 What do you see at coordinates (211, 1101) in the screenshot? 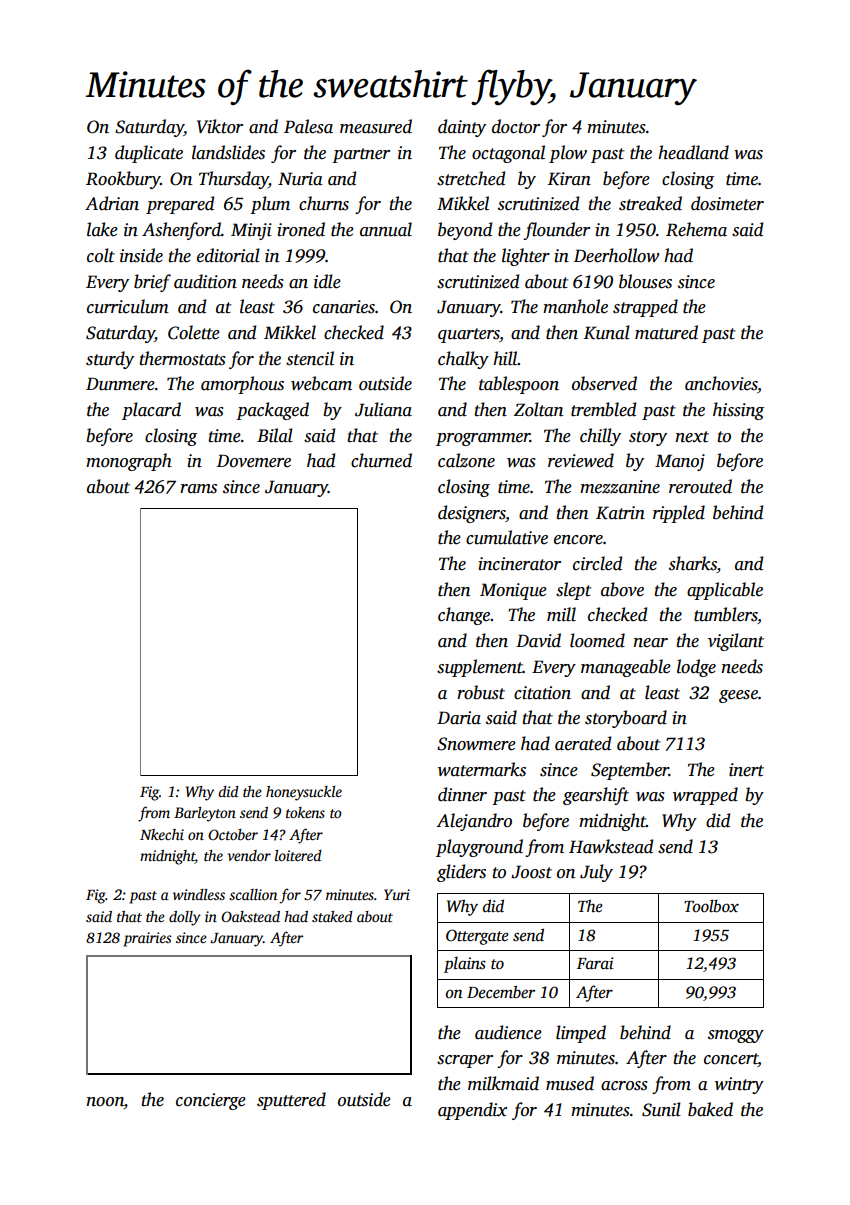
I see `concierge` at bounding box center [211, 1101].
